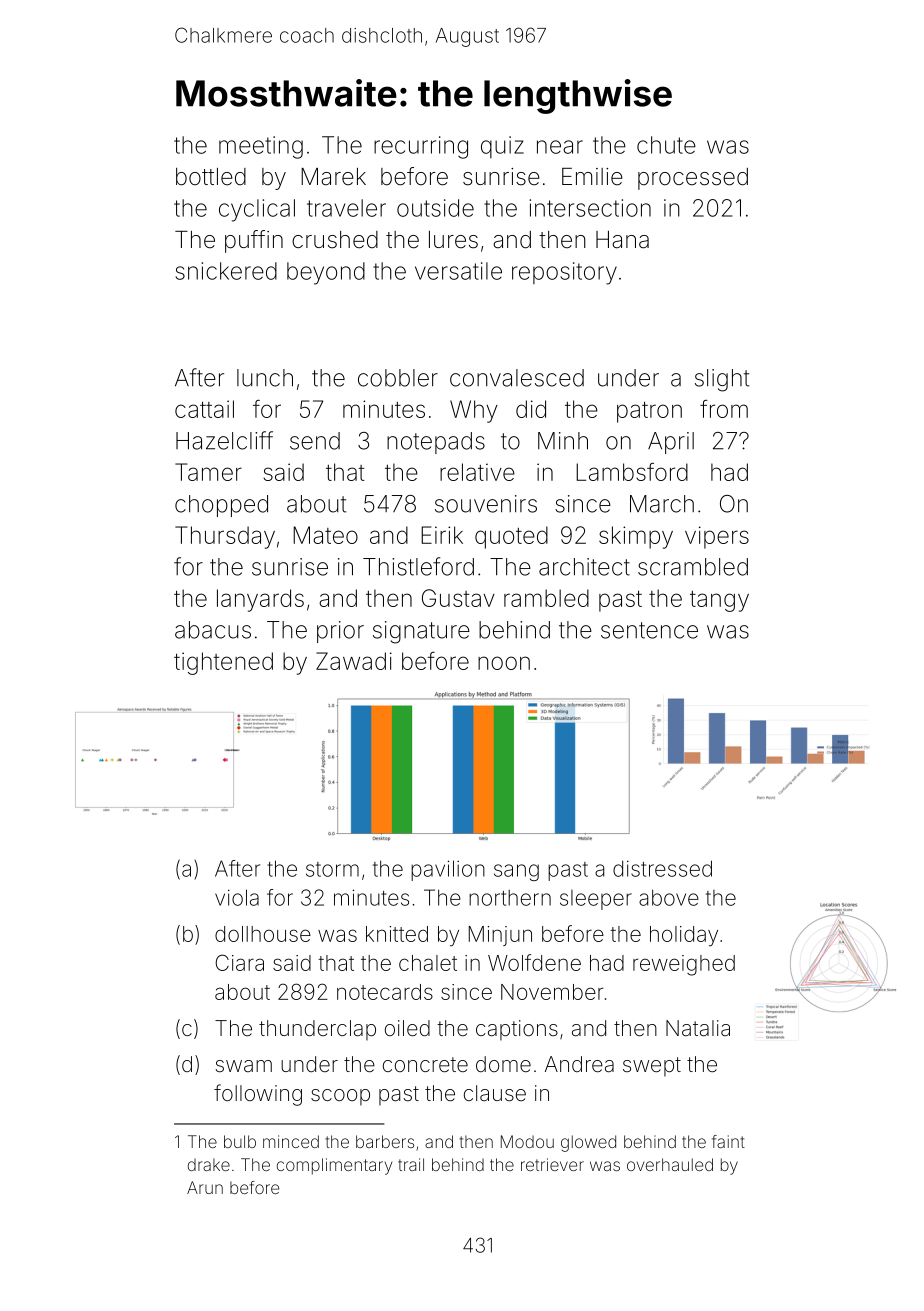 This page has width=924, height=1311. Describe the element at coordinates (204, 409) in the page. I see `cattail` at that location.
